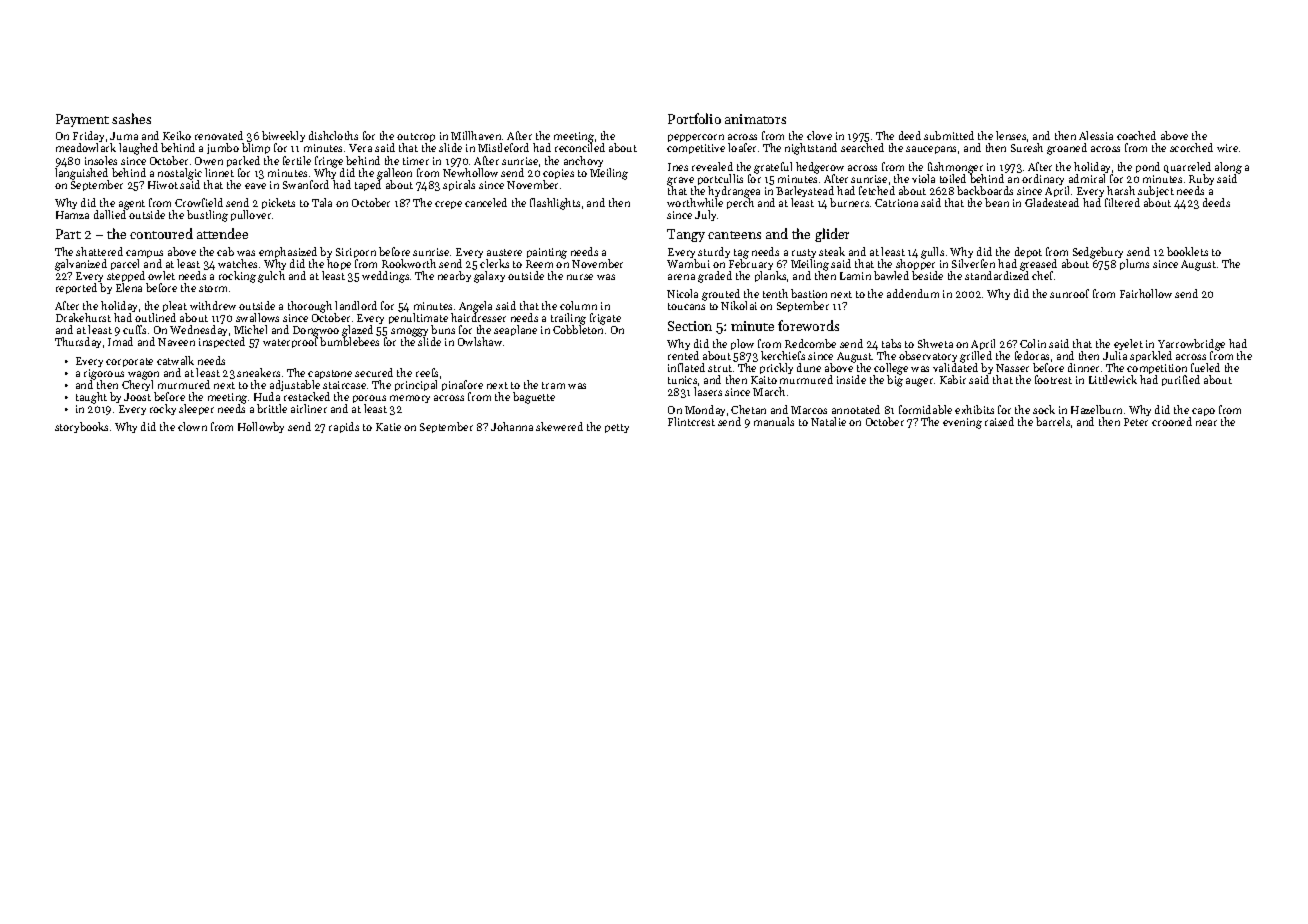 This screenshot has width=1308, height=924. What do you see at coordinates (1043, 179) in the screenshot?
I see `ordinary` at bounding box center [1043, 179].
